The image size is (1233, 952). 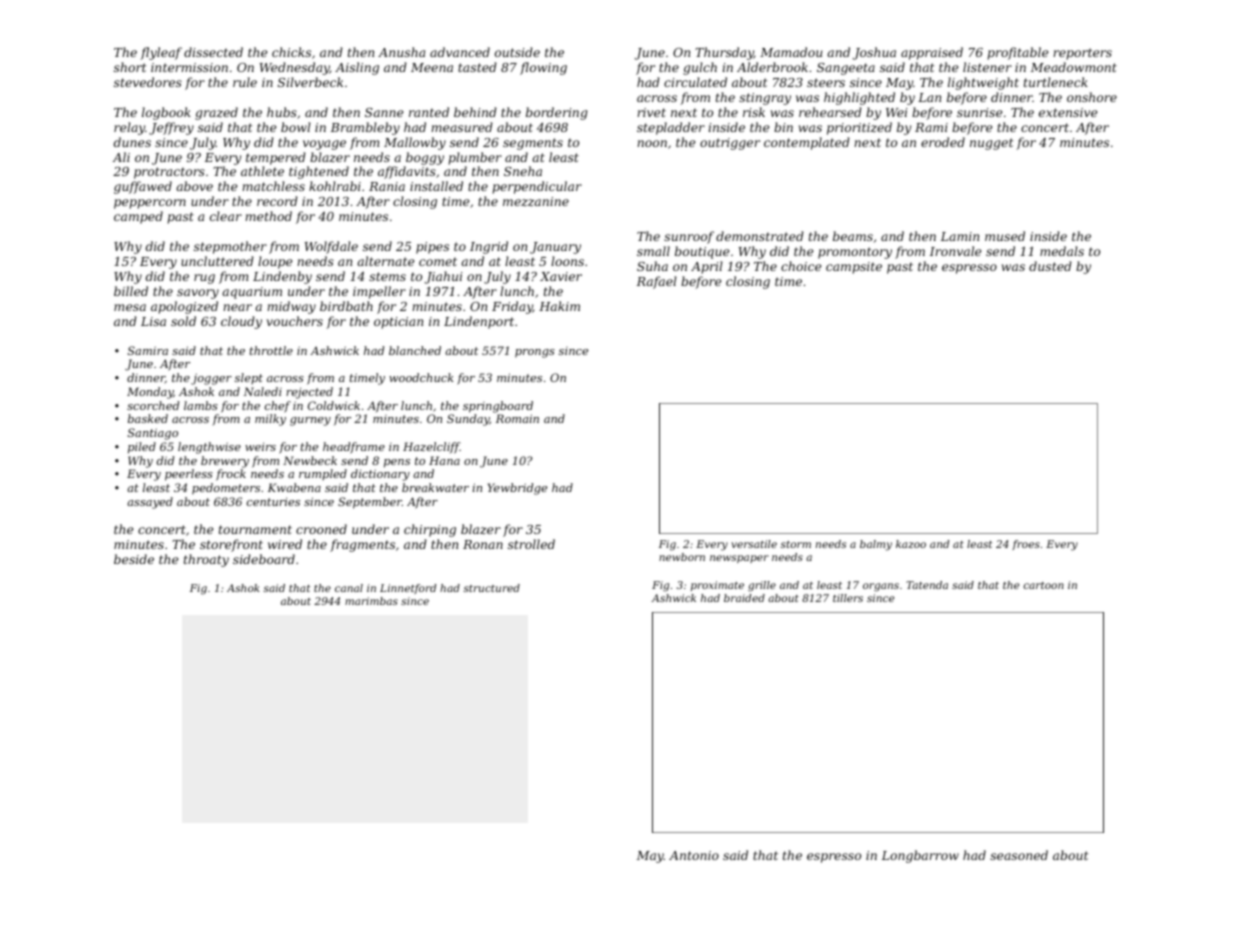 I want to click on structured, so click(x=492, y=588).
